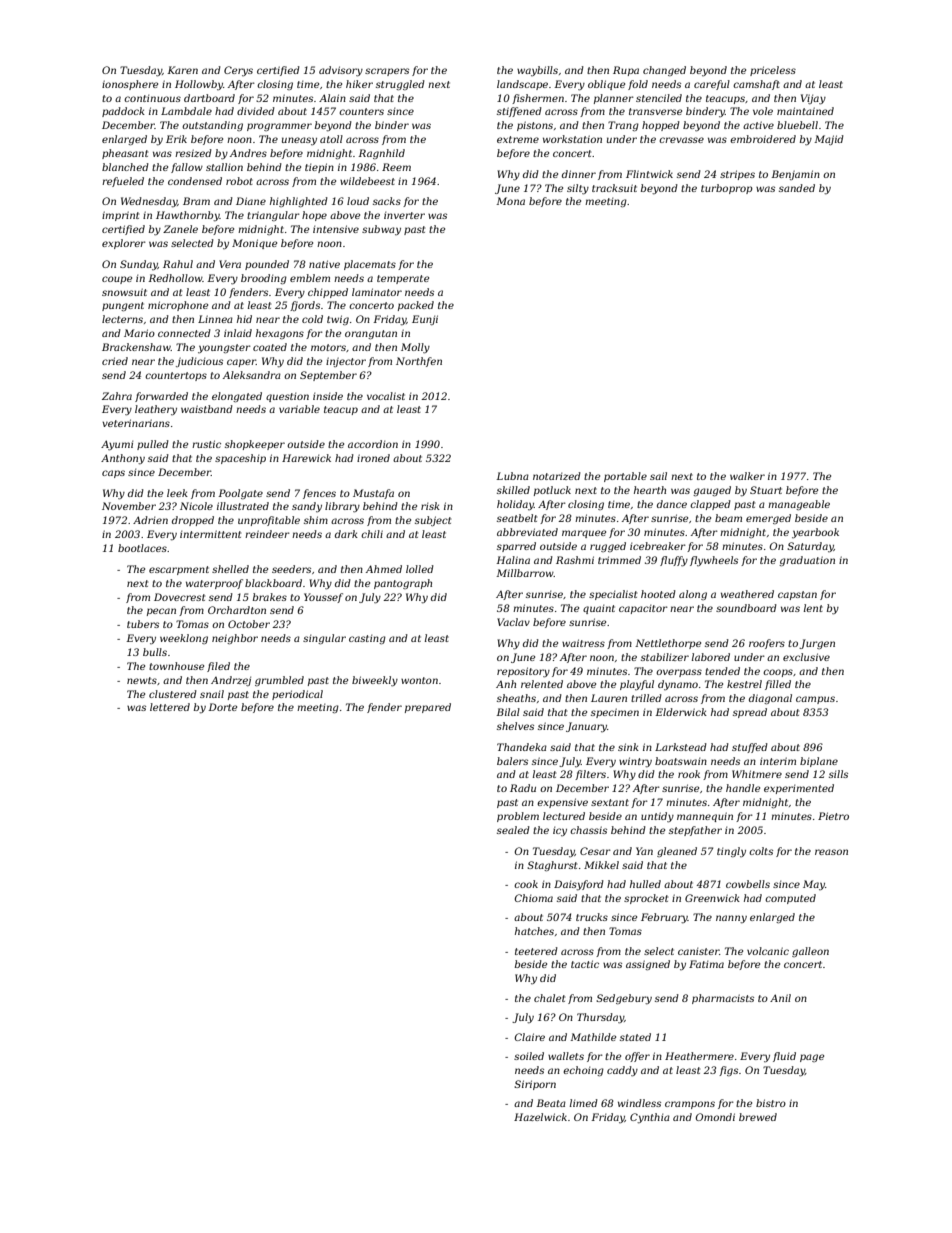  I want to click on lettered, so click(170, 707).
